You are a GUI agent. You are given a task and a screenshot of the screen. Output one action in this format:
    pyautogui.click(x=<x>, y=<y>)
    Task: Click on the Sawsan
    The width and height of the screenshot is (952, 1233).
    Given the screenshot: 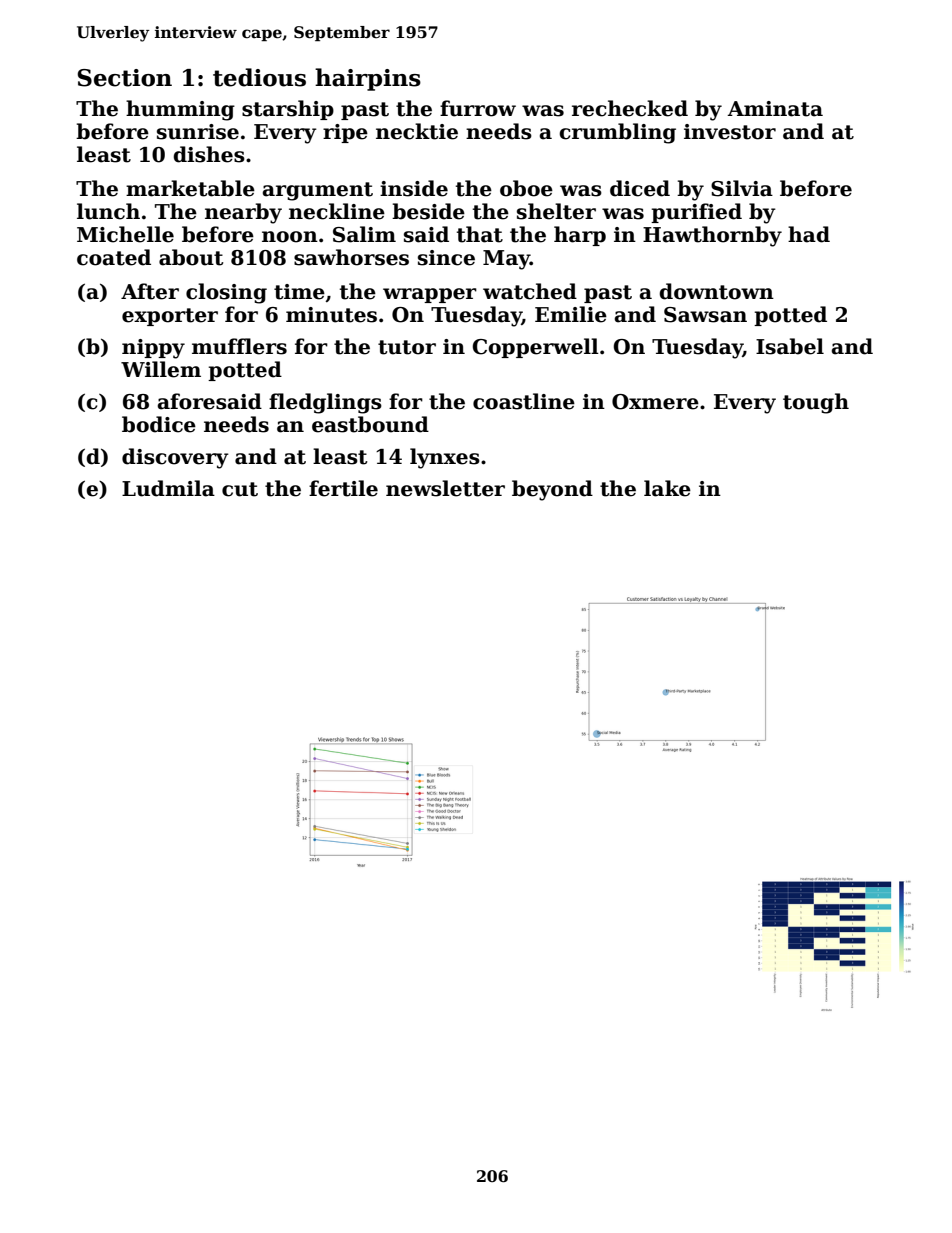 What is the action you would take?
    pyautogui.click(x=705, y=315)
